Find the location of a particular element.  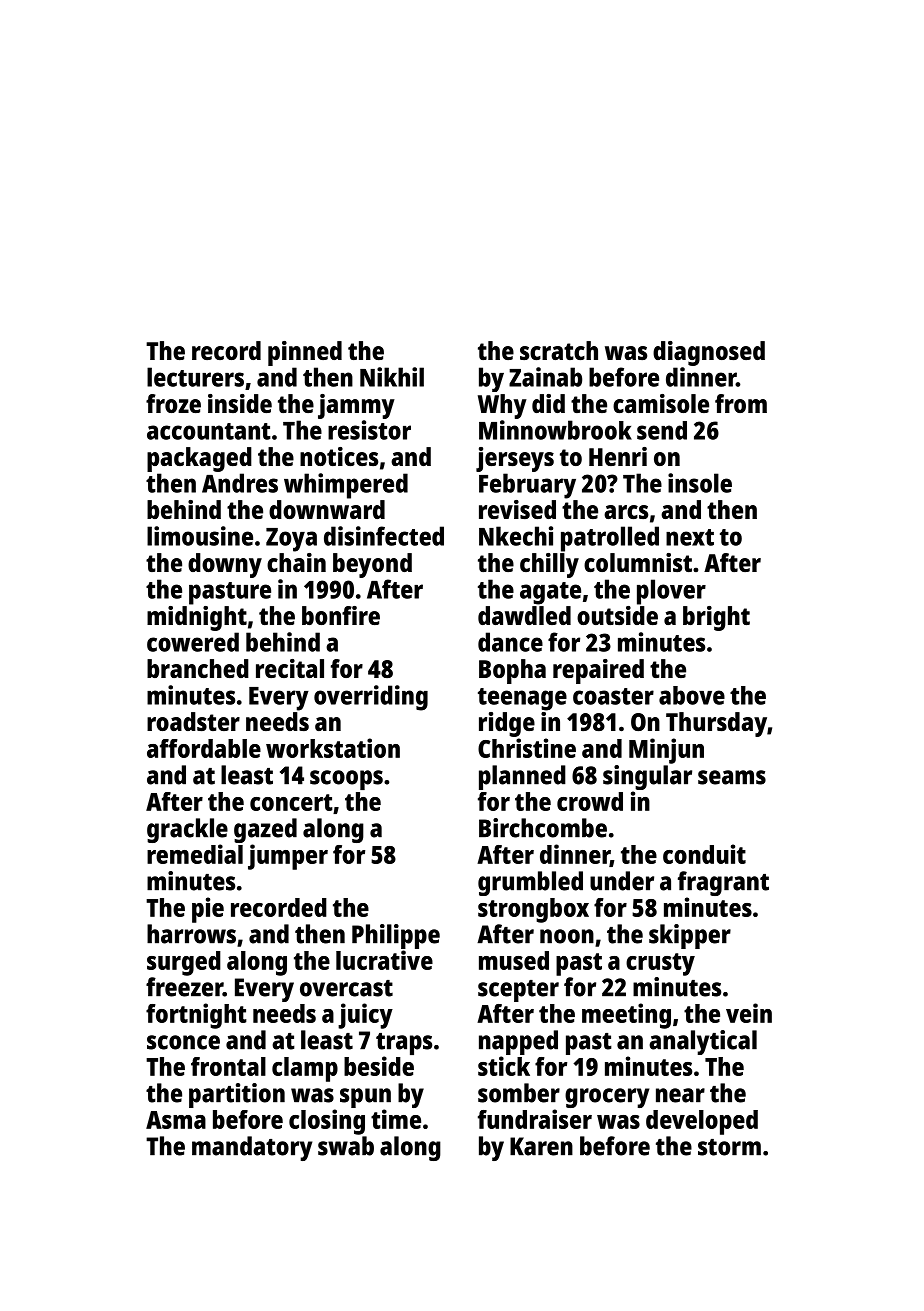

grumbled is located at coordinates (530, 883).
